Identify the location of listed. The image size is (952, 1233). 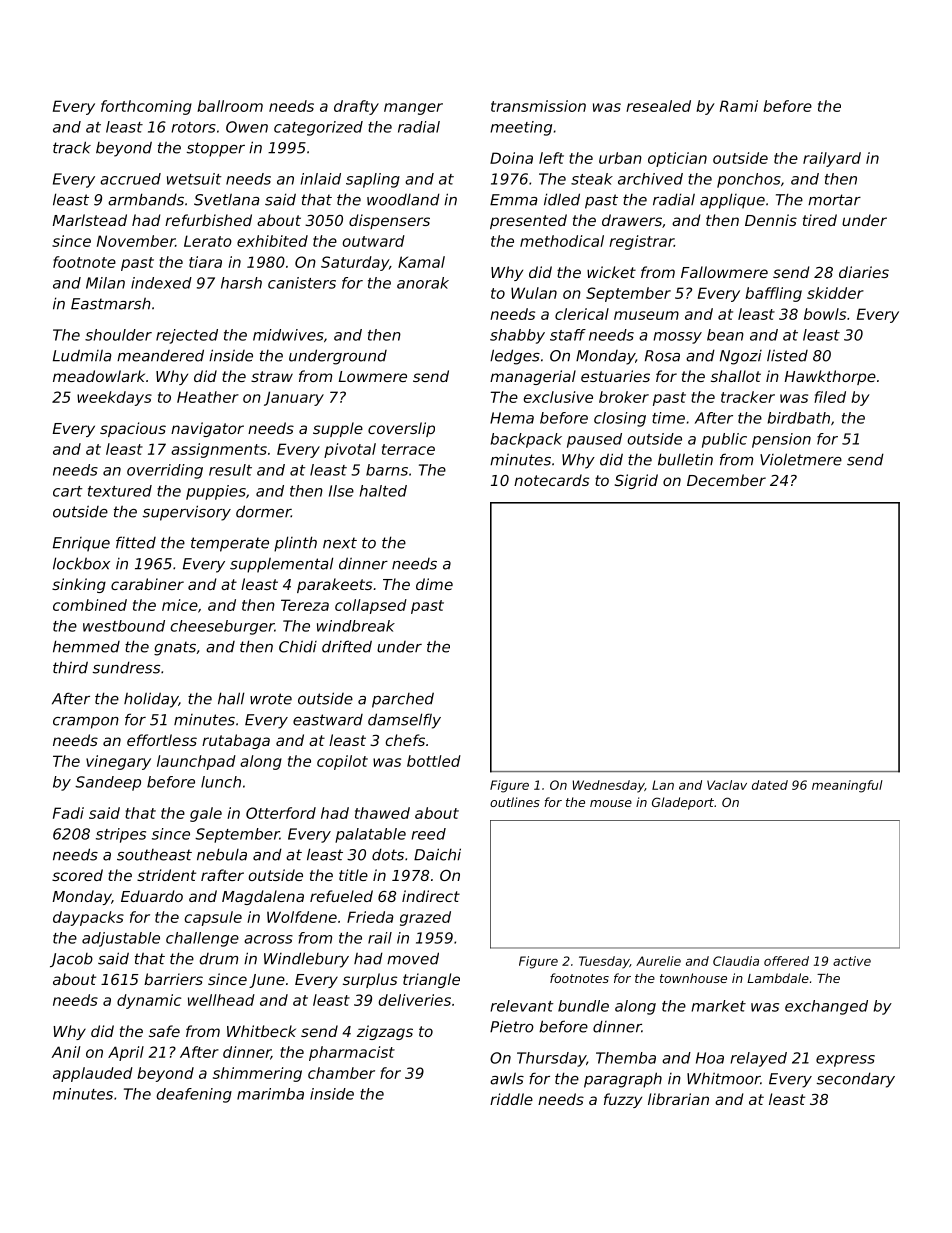
(787, 356).
